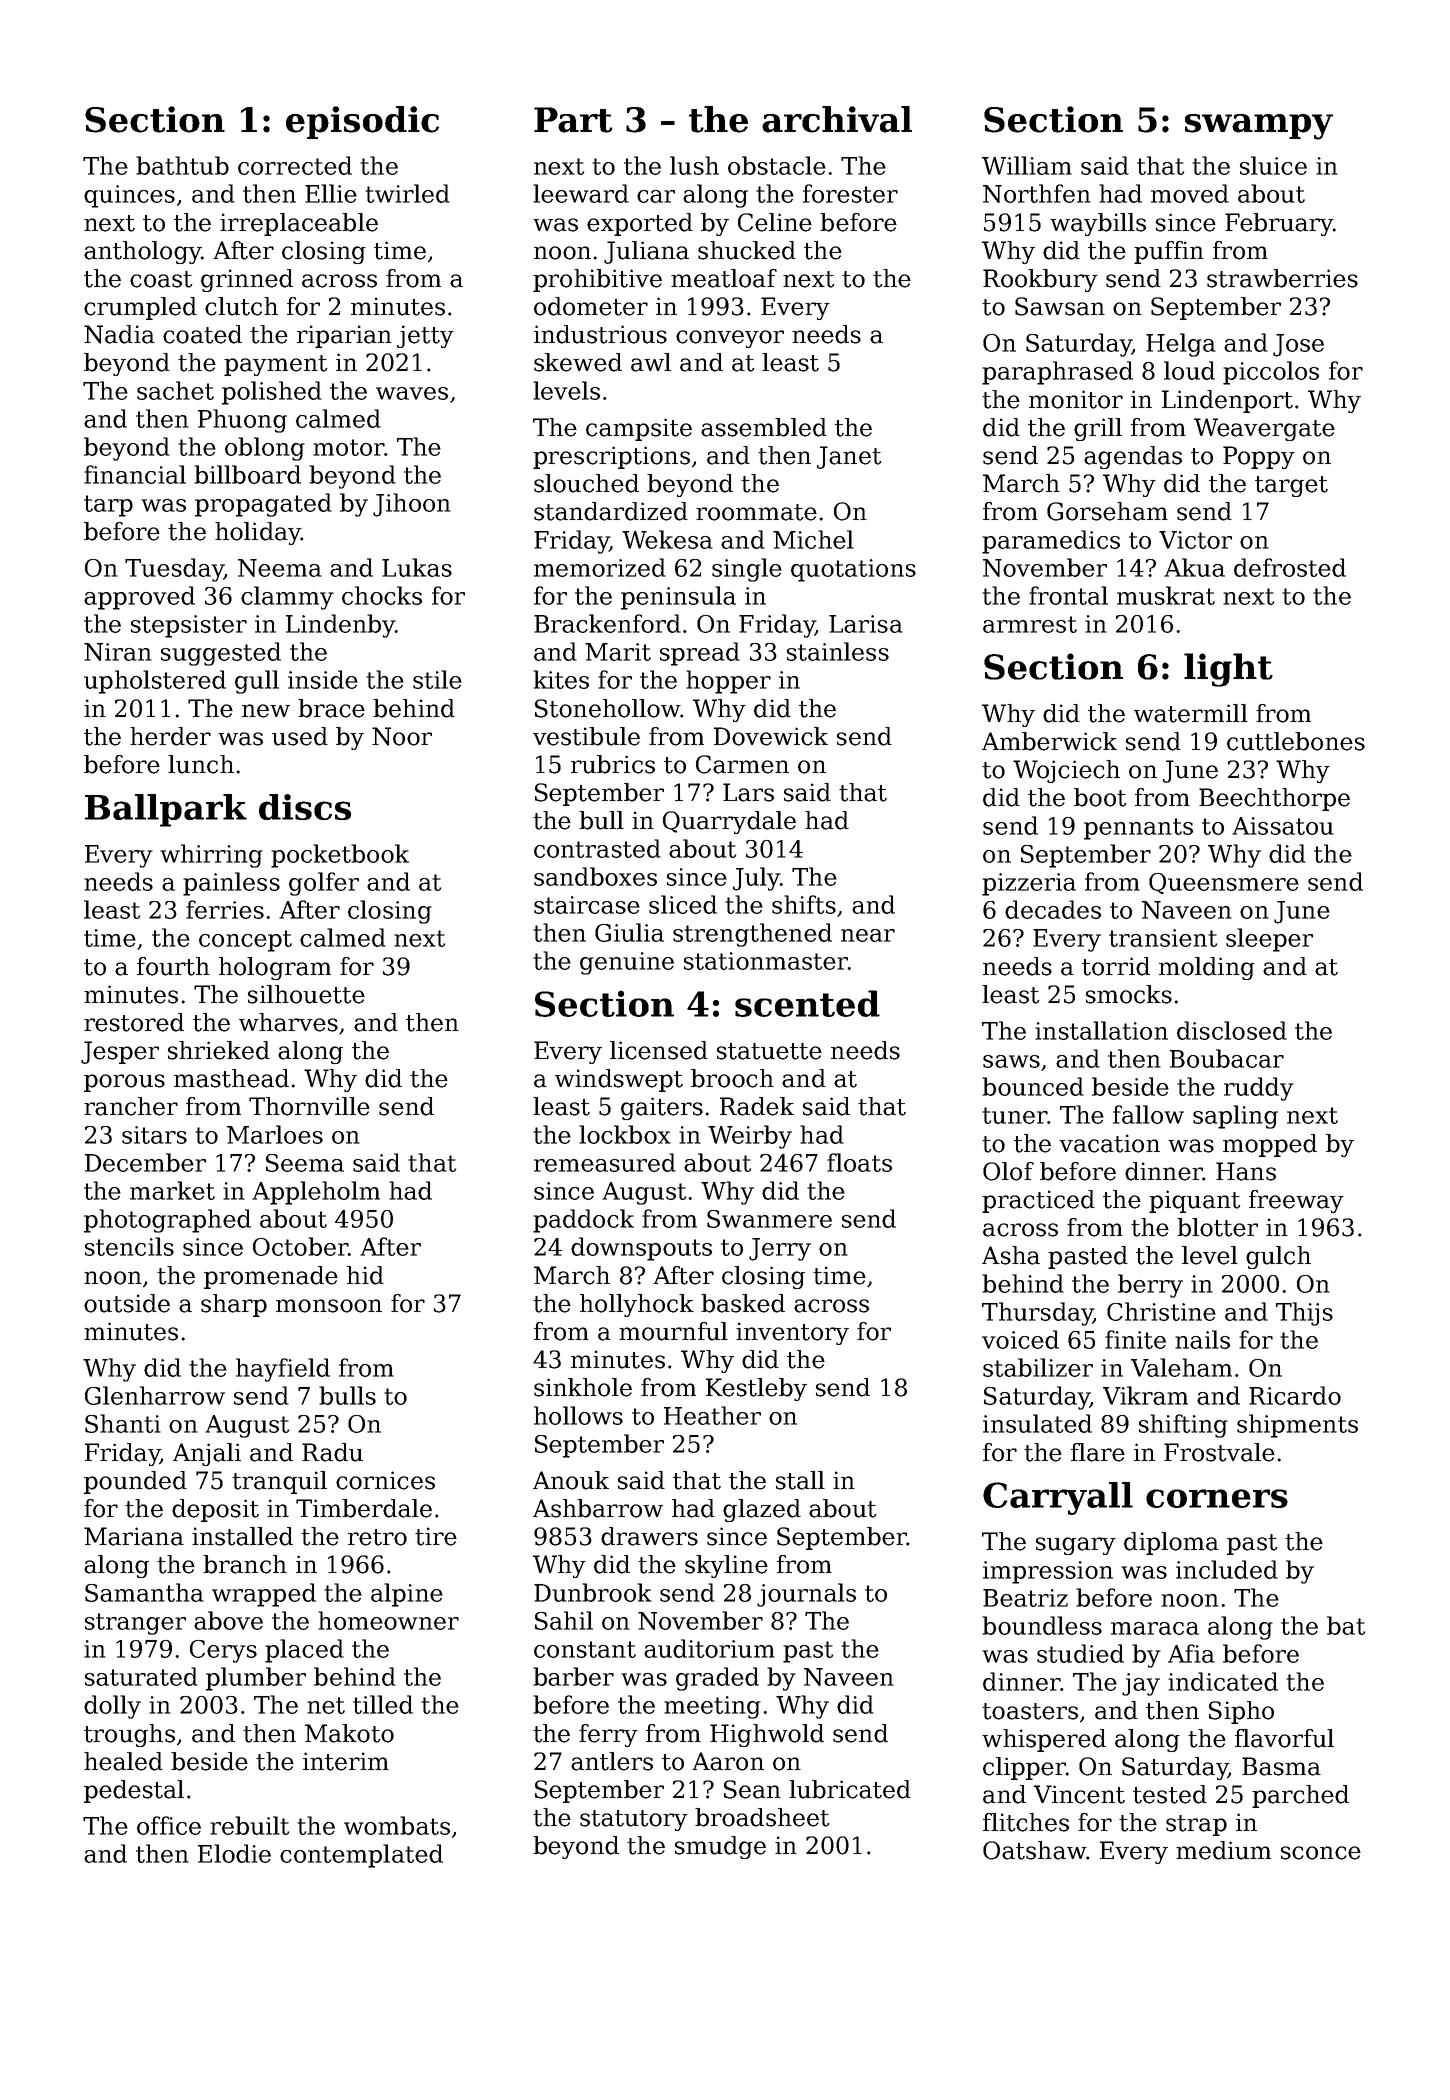  I want to click on statutory, so click(634, 1820).
